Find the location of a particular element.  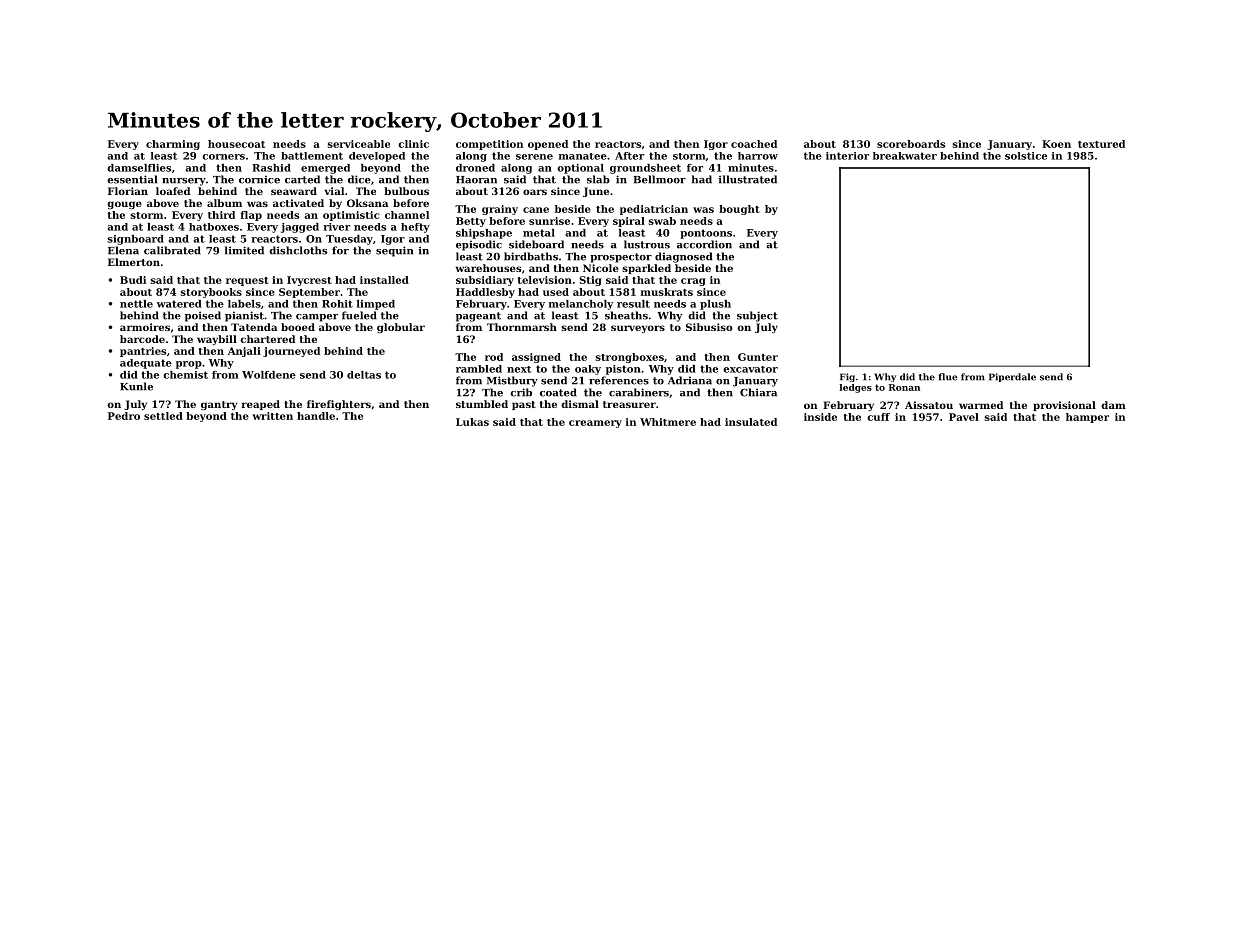

cuff is located at coordinates (878, 417).
